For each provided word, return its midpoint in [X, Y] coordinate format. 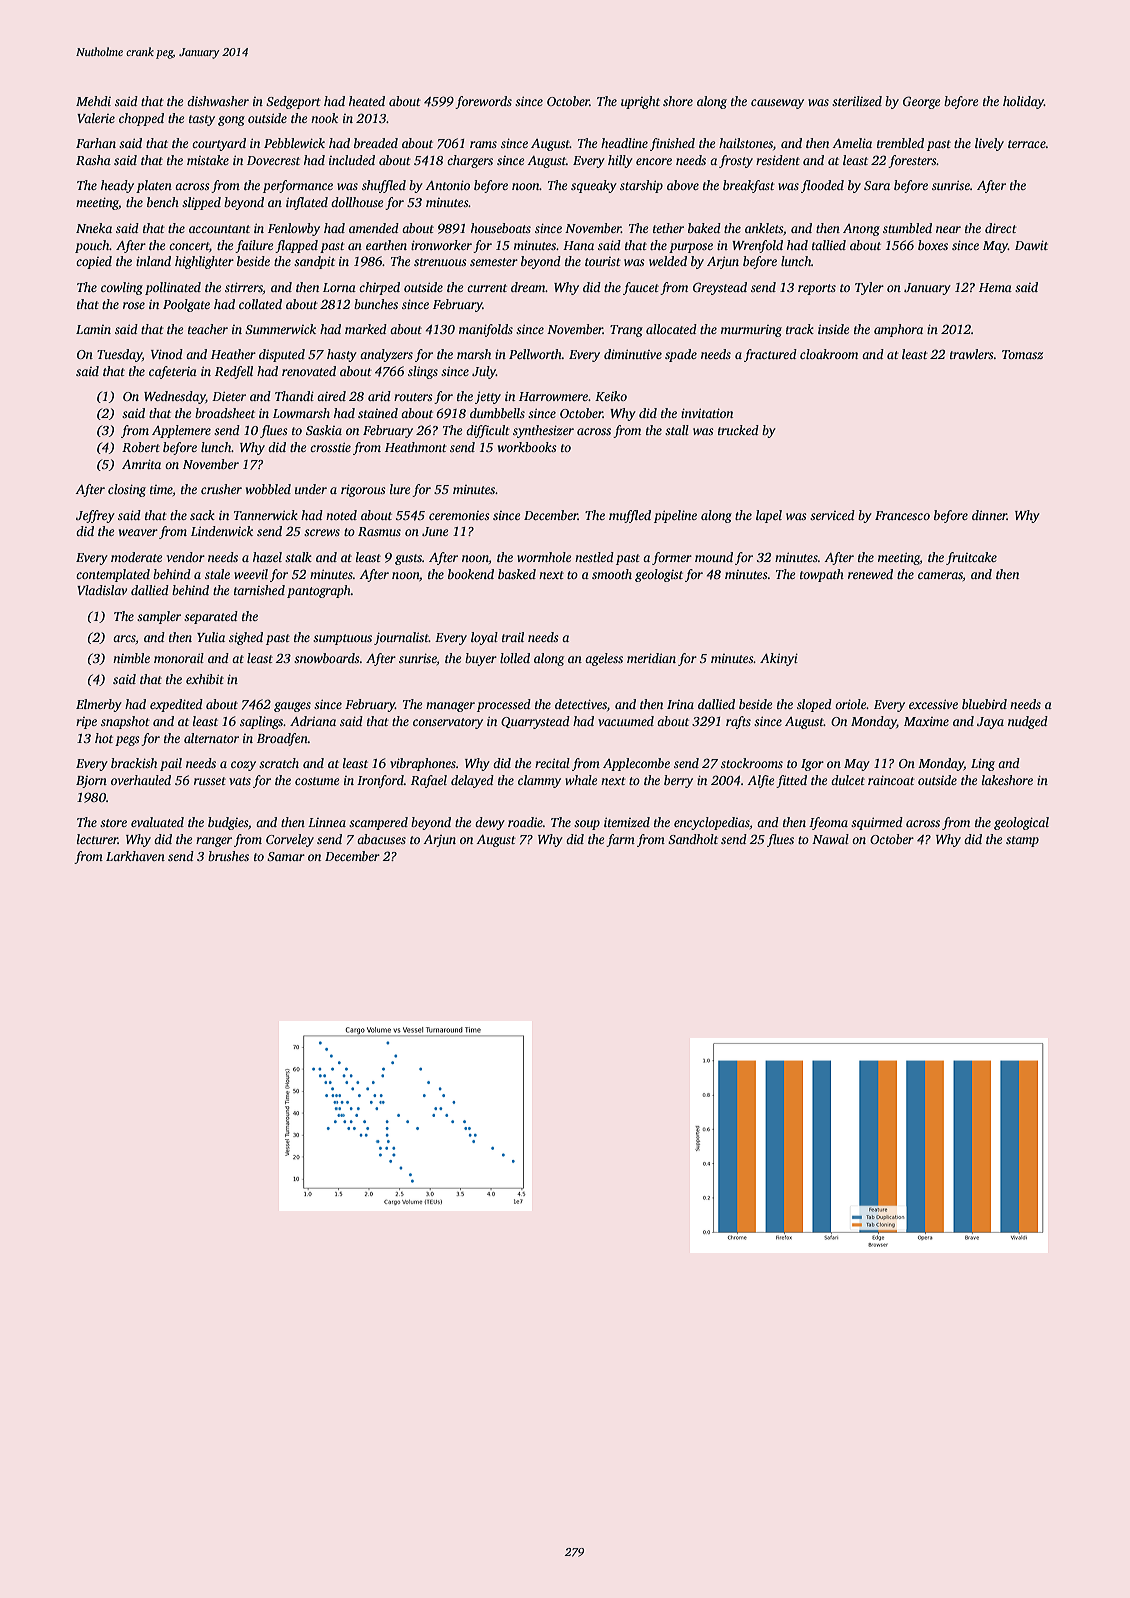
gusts [408, 559]
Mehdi [93, 101]
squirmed [877, 823]
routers [413, 397]
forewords [483, 102]
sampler [159, 617]
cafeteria [173, 372]
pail [171, 764]
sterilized [857, 101]
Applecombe [636, 764]
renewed [870, 574]
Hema [995, 287]
